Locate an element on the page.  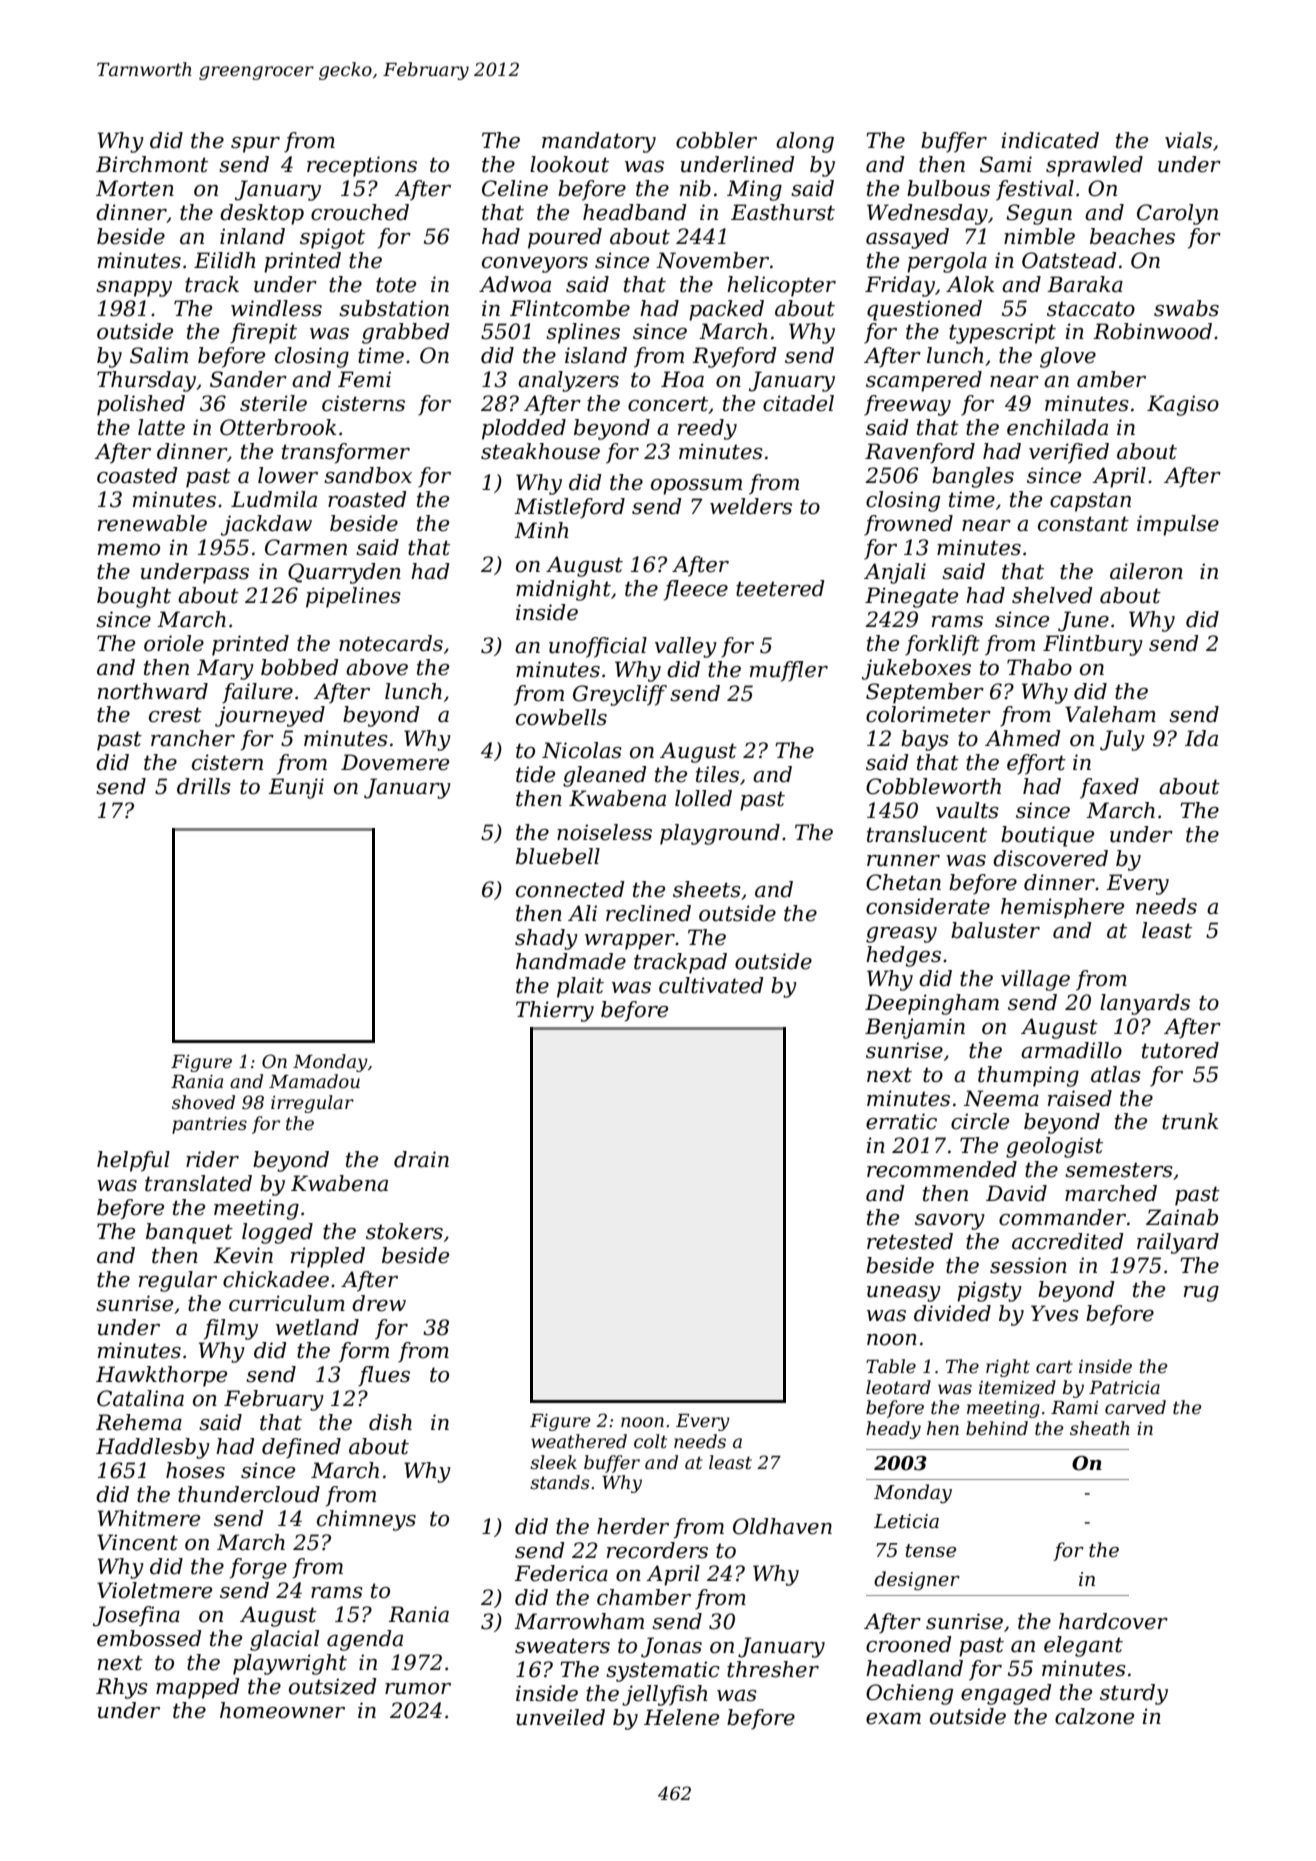
drills is located at coordinates (204, 786).
